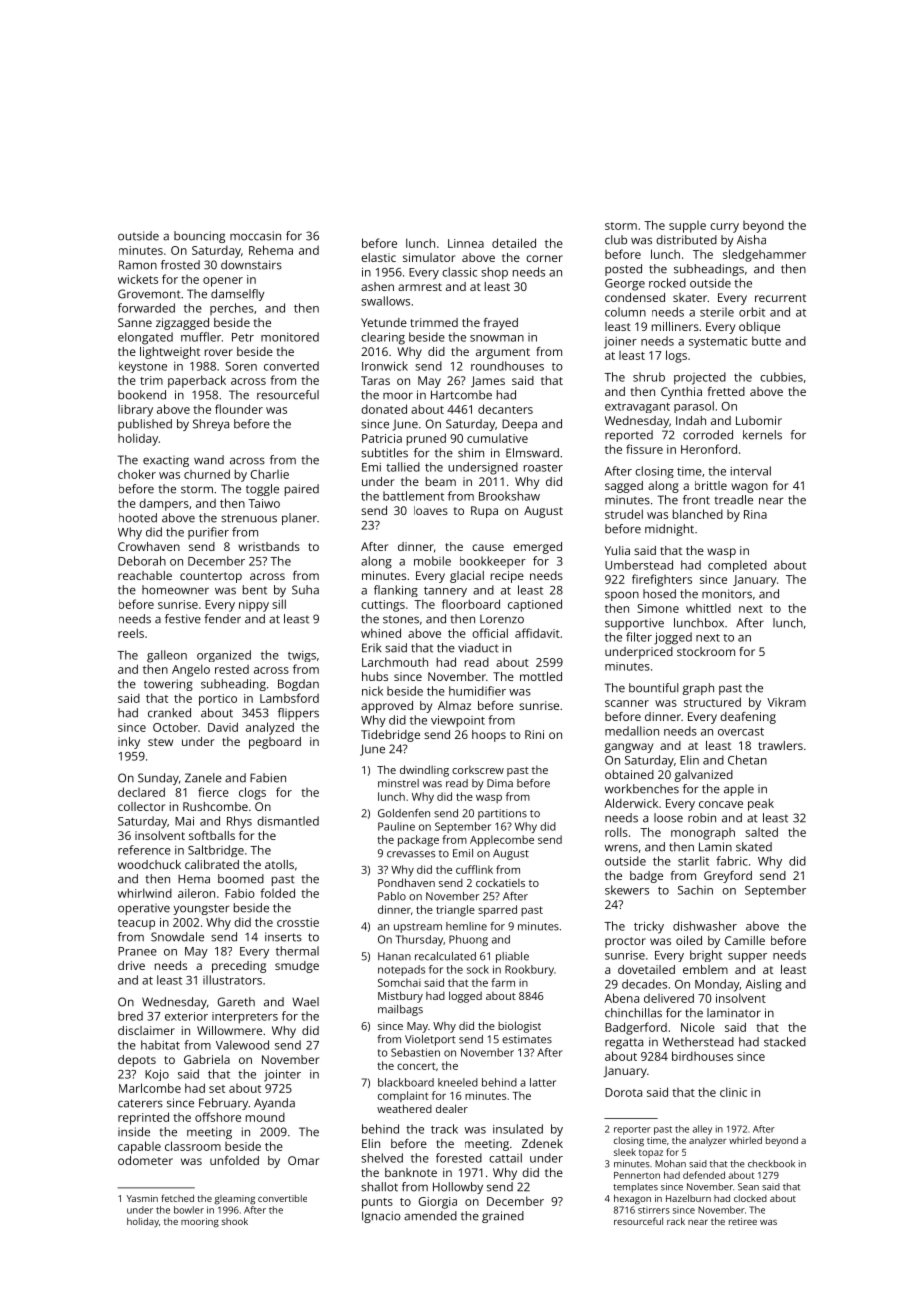 This screenshot has height=1308, width=924. Describe the element at coordinates (236, 1002) in the screenshot. I see `Gareth` at that location.
